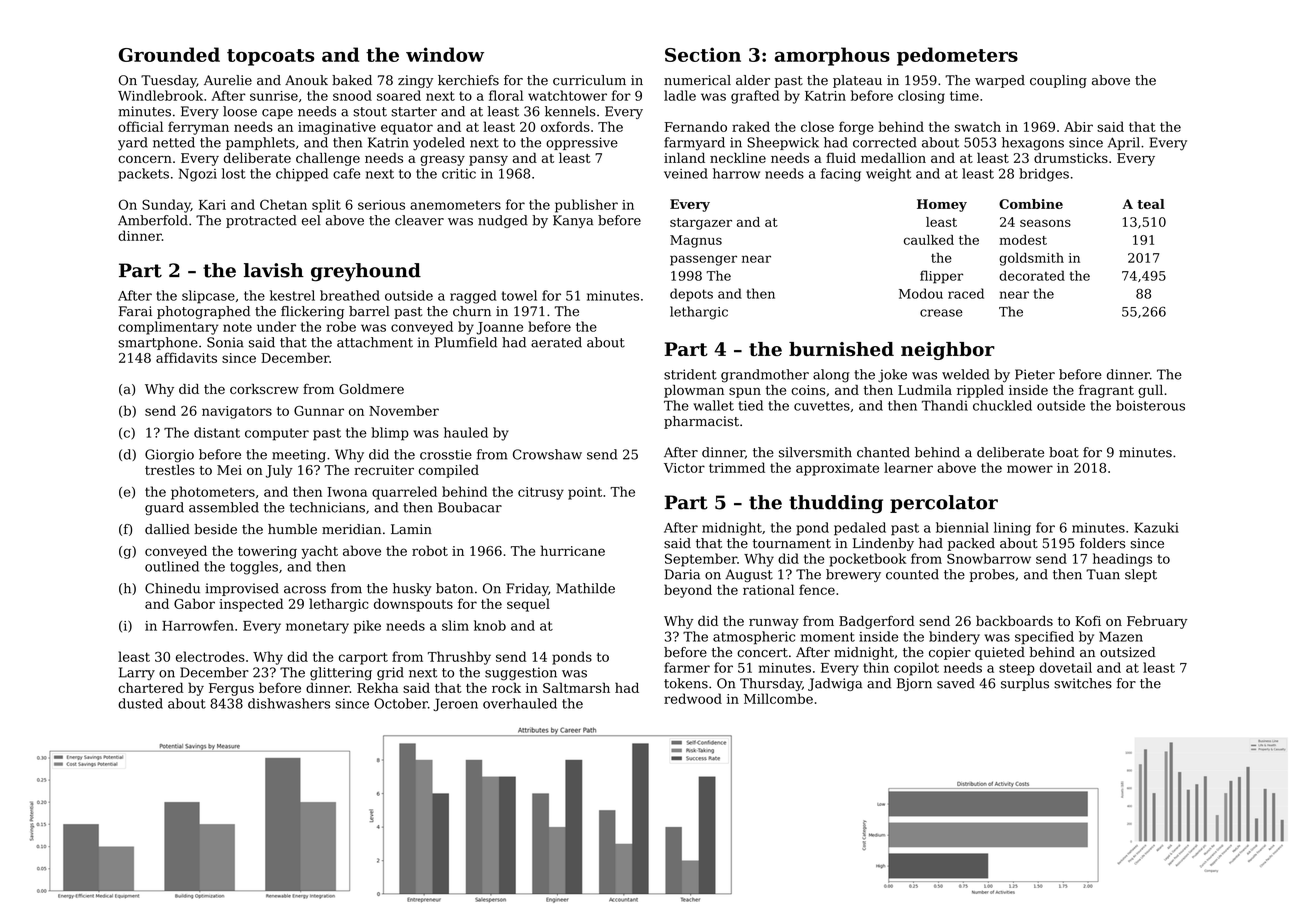  What do you see at coordinates (445, 54) in the screenshot?
I see `window` at bounding box center [445, 54].
